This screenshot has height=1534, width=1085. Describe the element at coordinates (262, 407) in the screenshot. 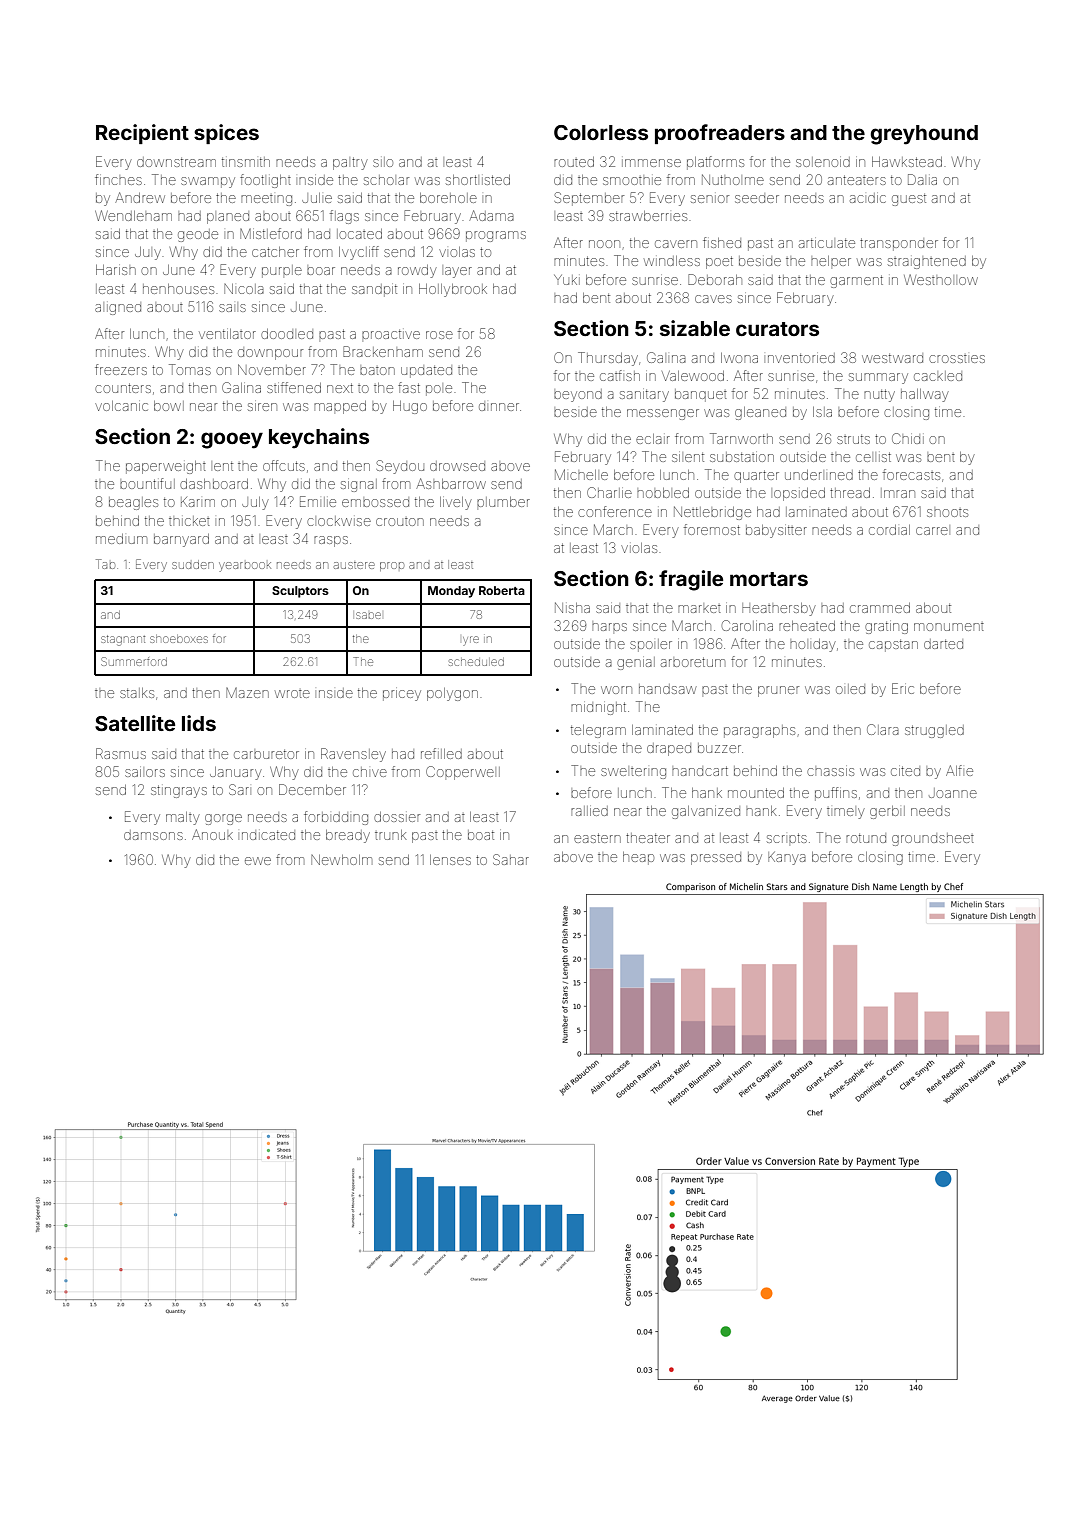

I see `siren` at that location.
